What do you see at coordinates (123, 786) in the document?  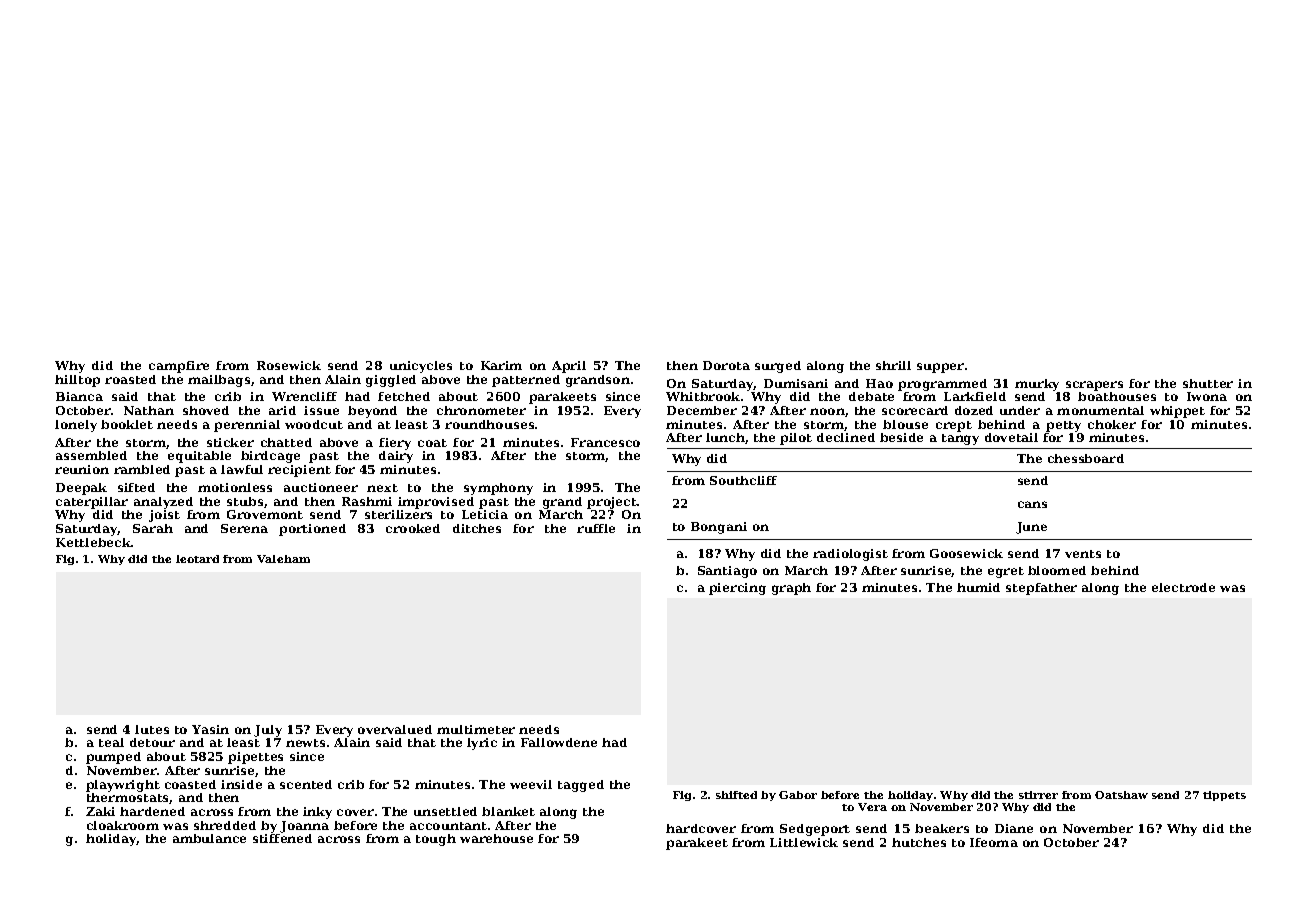 I see `playwright` at bounding box center [123, 786].
